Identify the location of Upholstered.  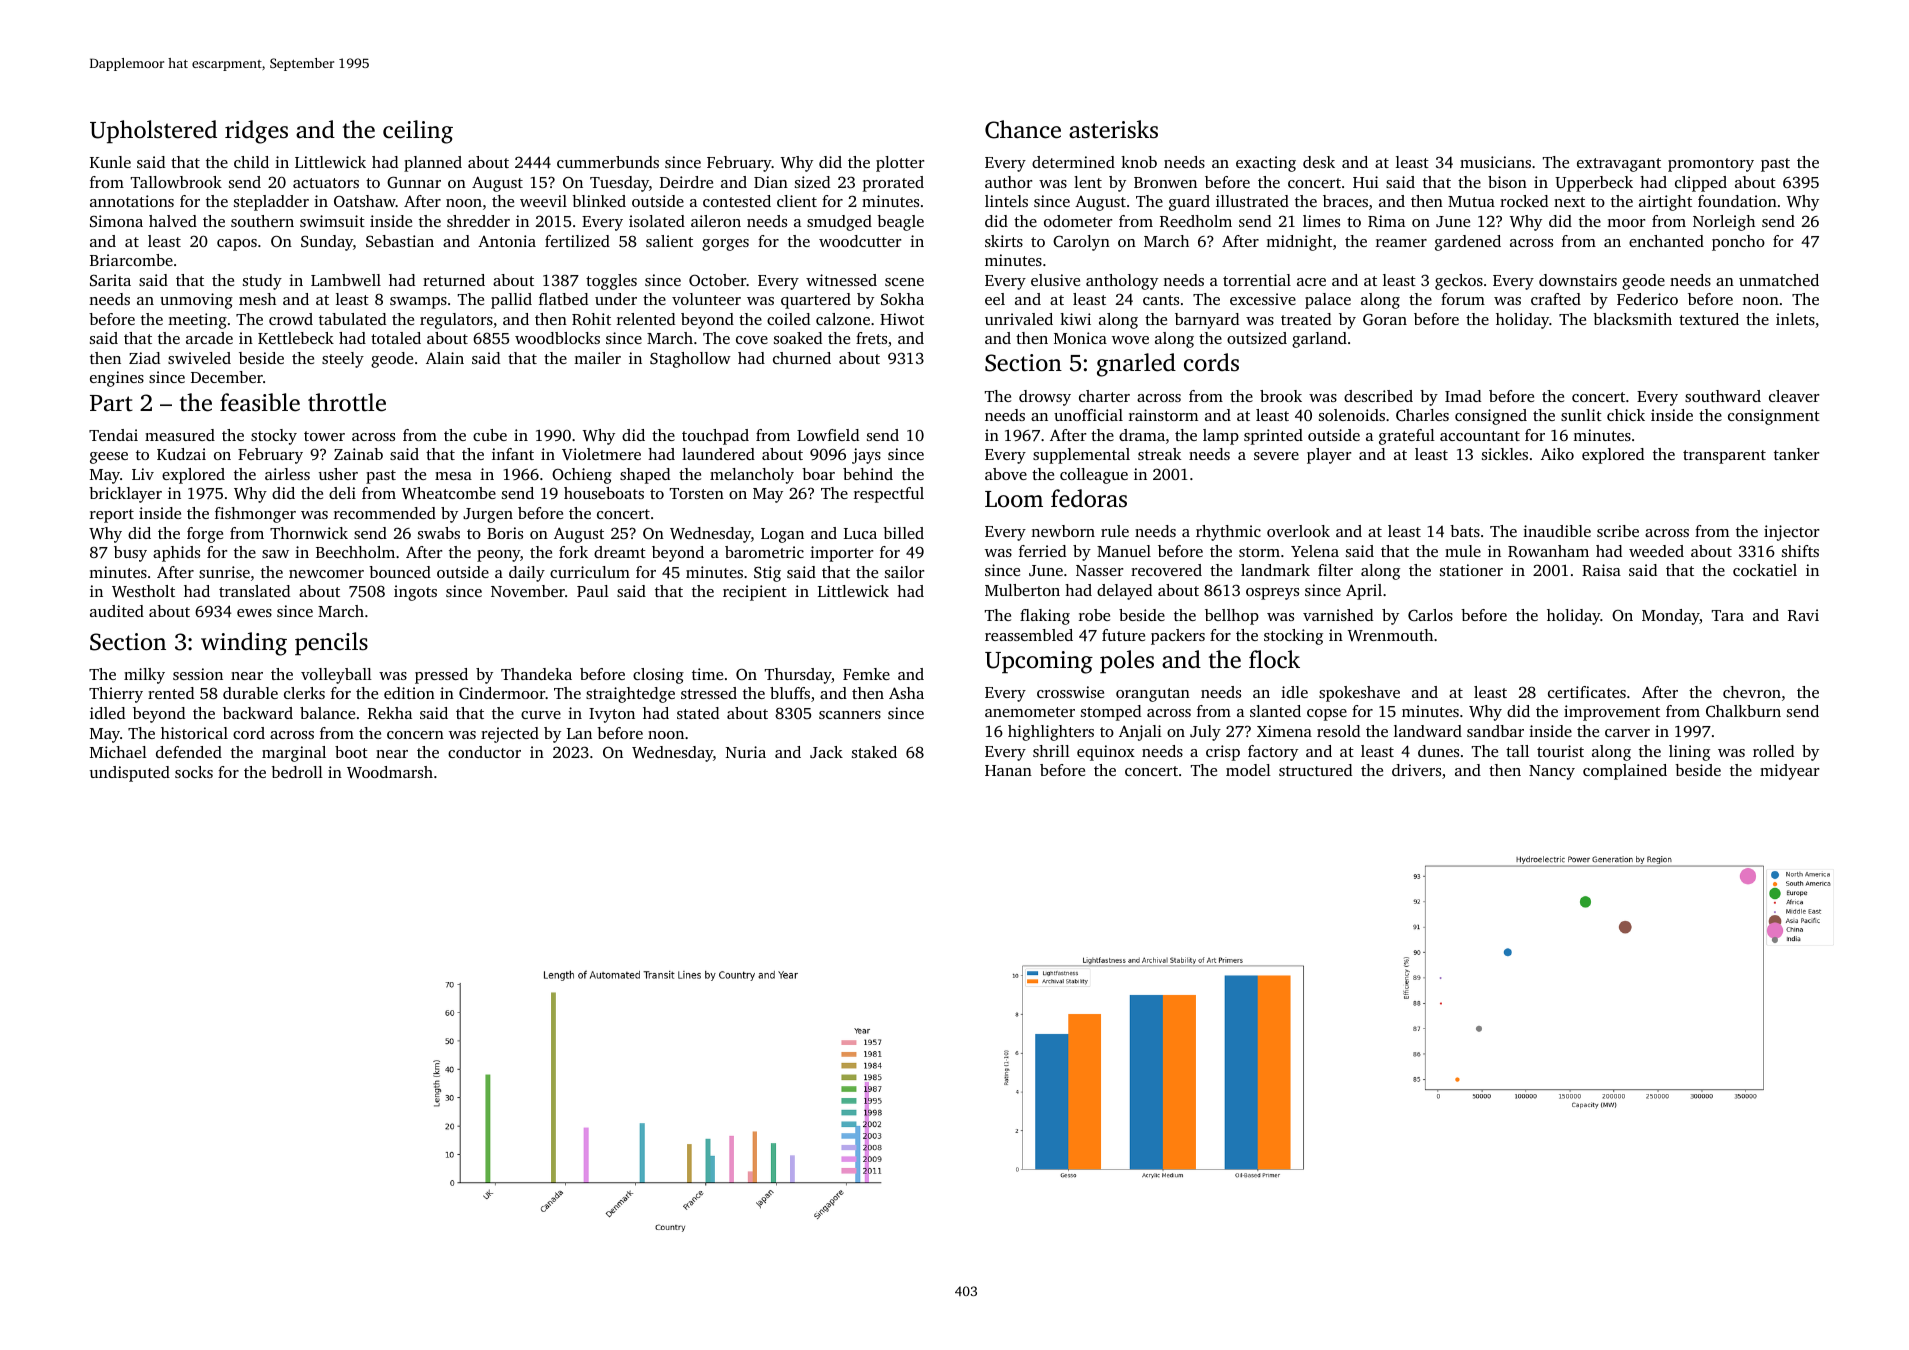
(153, 131).
